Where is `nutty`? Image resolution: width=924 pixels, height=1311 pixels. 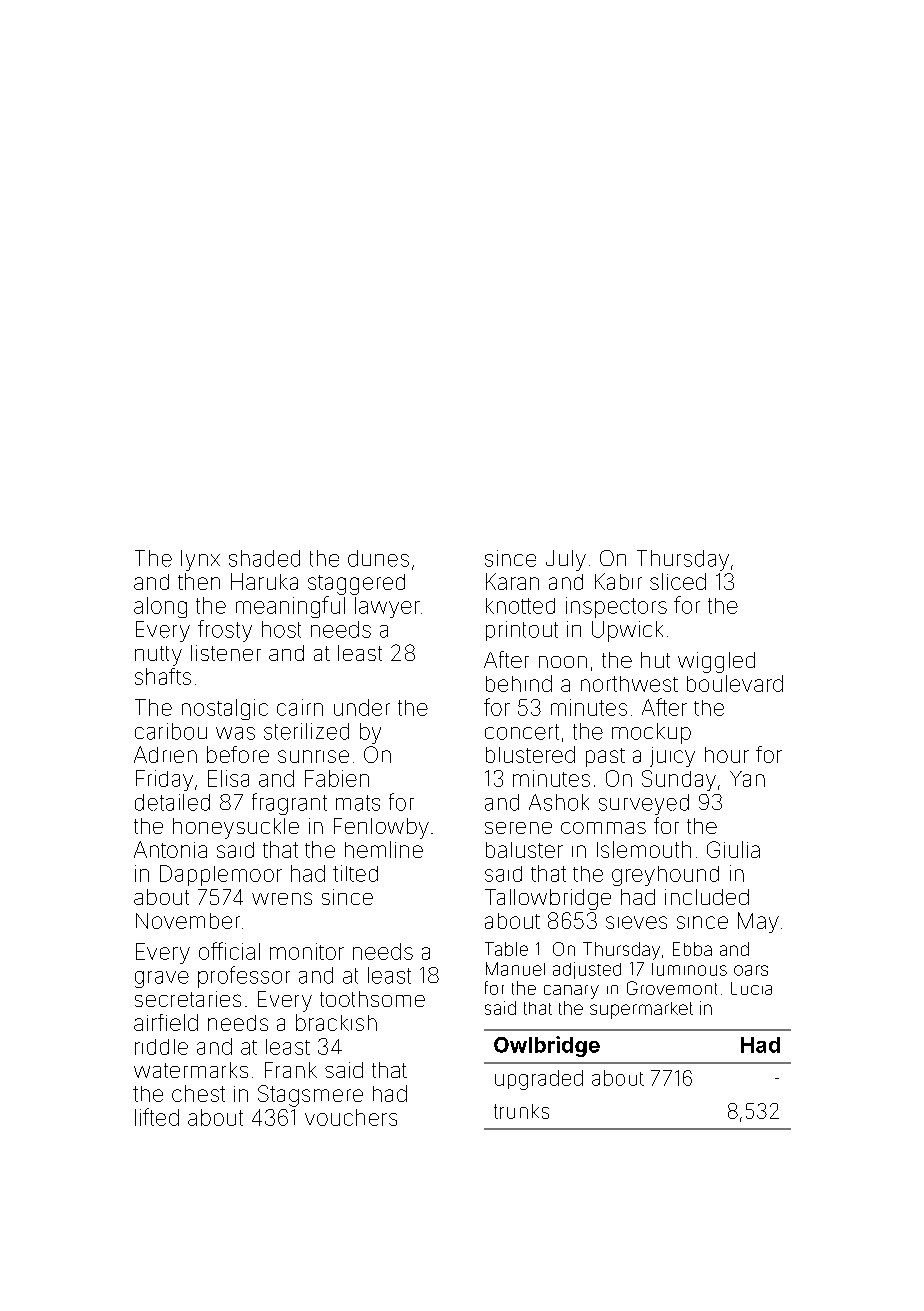 nutty is located at coordinates (158, 656).
